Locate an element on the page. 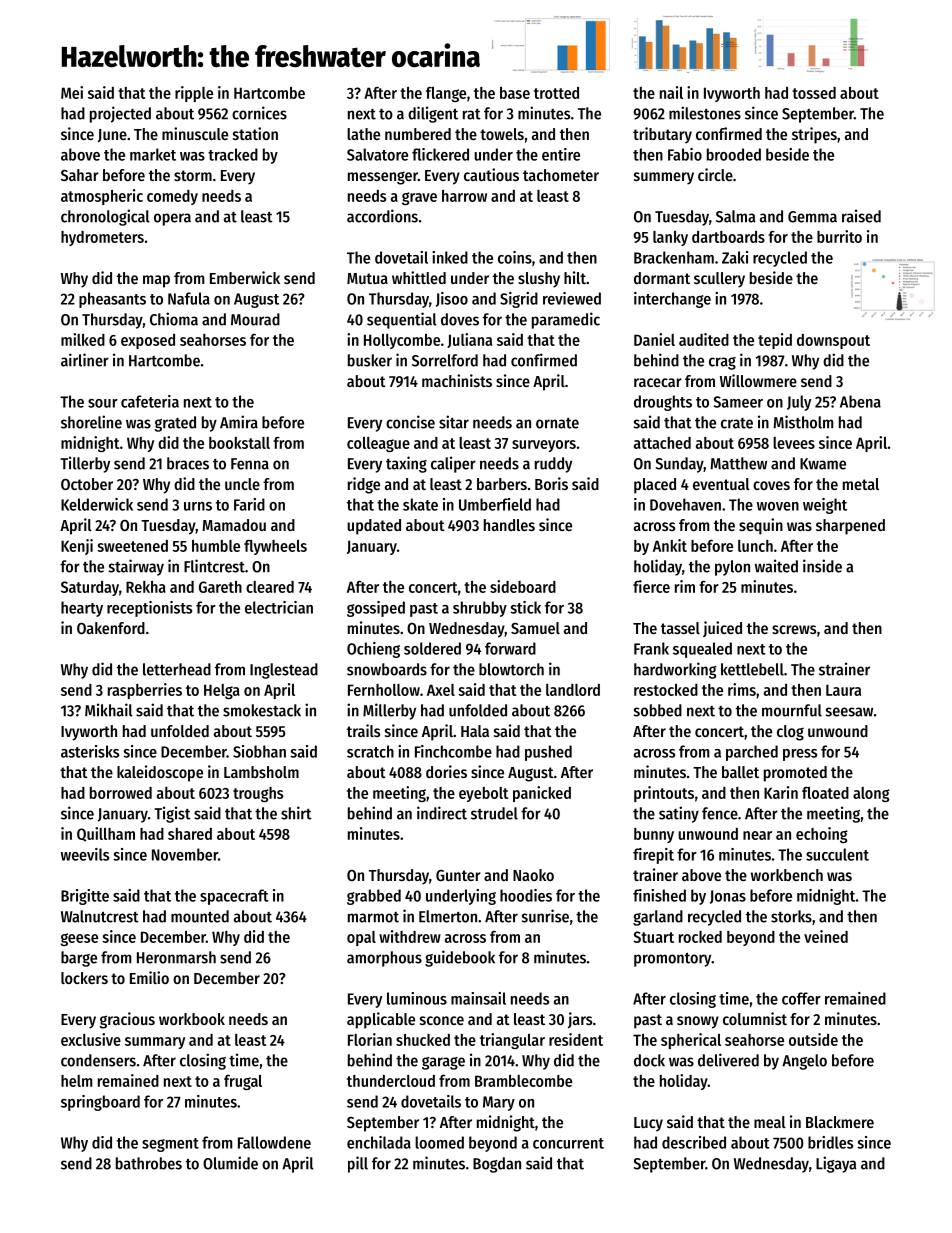 This image has width=952, height=1233. Bogdan is located at coordinates (497, 1165).
